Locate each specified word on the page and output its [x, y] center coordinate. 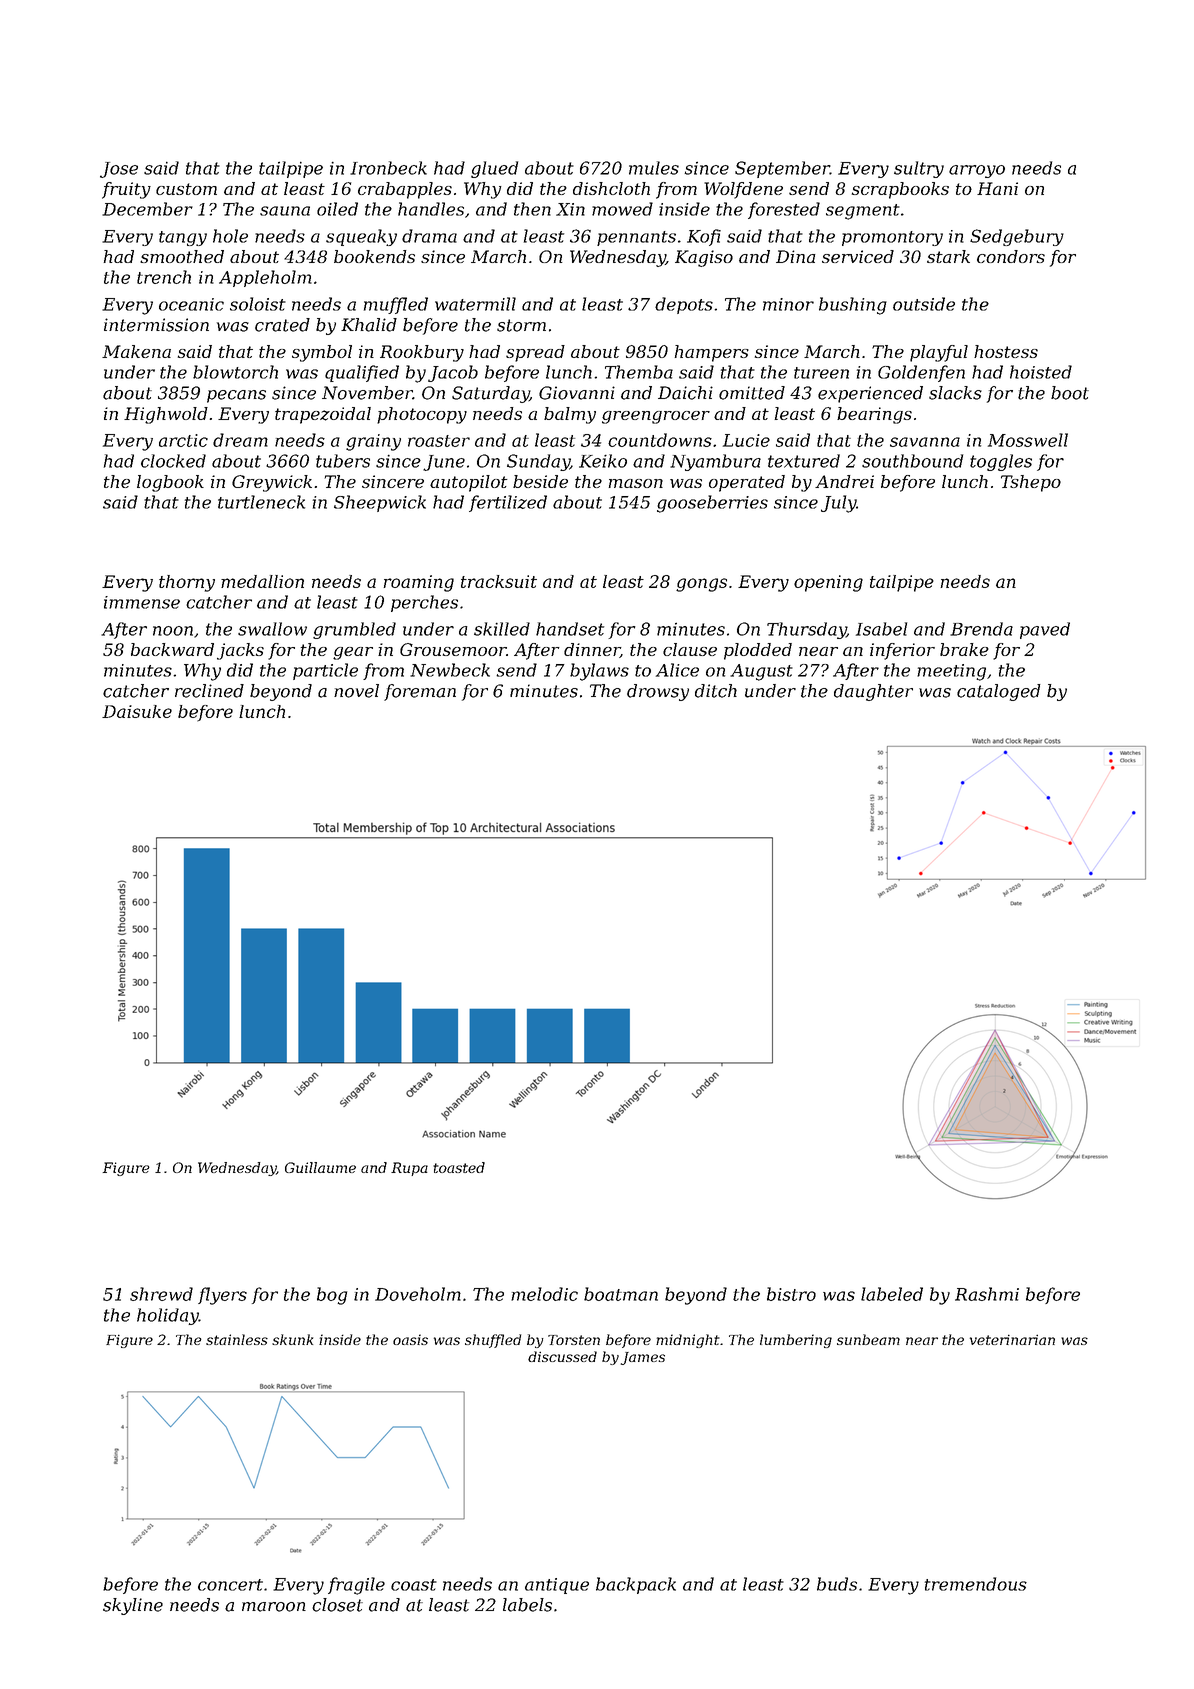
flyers [222, 1296]
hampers [712, 353]
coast [414, 1585]
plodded [758, 651]
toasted [459, 1167]
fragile [356, 1586]
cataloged [999, 692]
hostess [1006, 351]
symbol [322, 353]
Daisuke [137, 711]
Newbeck [450, 670]
